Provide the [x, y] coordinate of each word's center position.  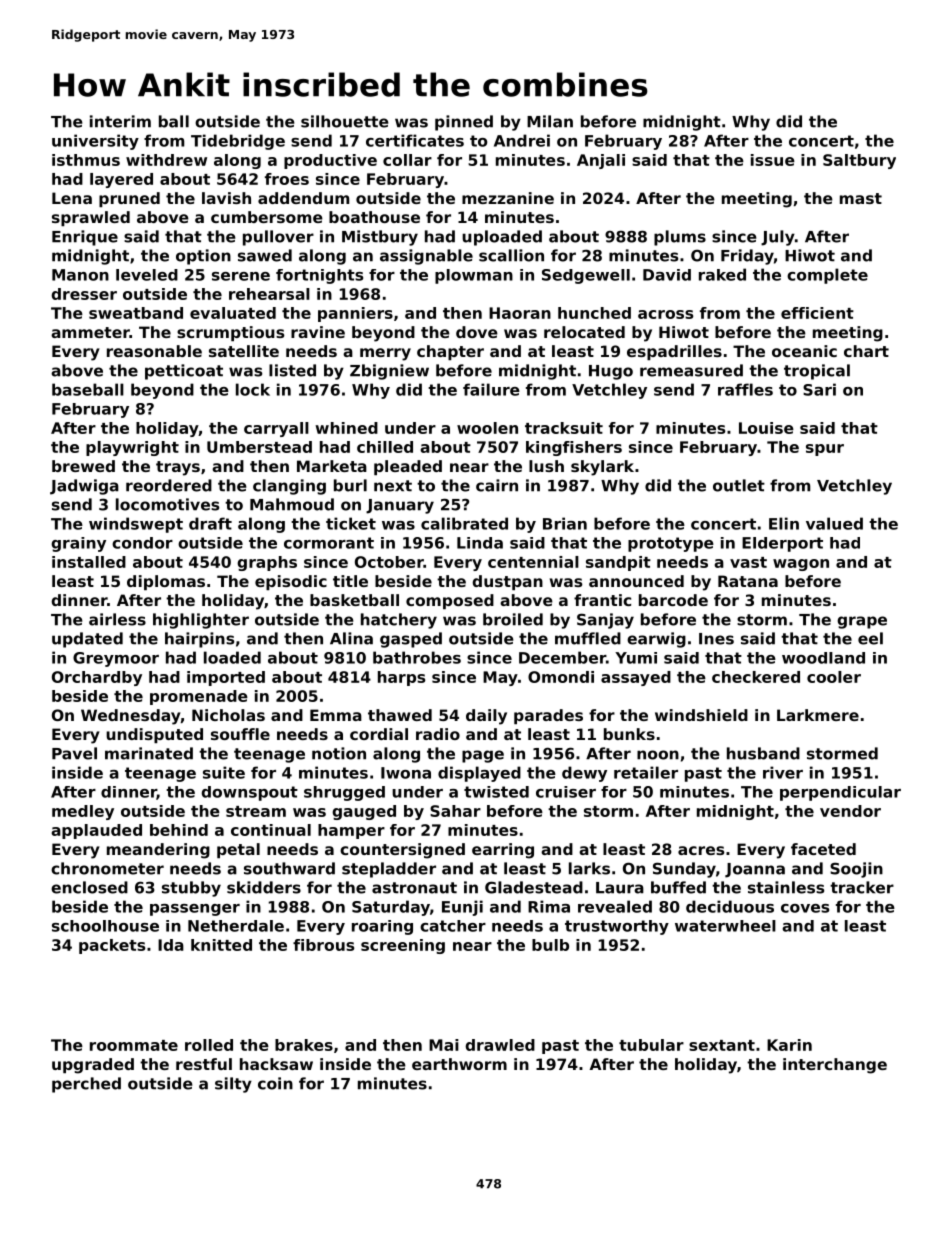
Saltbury [859, 161]
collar [407, 160]
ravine [318, 332]
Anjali [601, 161]
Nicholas [228, 715]
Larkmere [818, 715]
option [203, 257]
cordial [379, 734]
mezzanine [508, 198]
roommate [134, 1045]
